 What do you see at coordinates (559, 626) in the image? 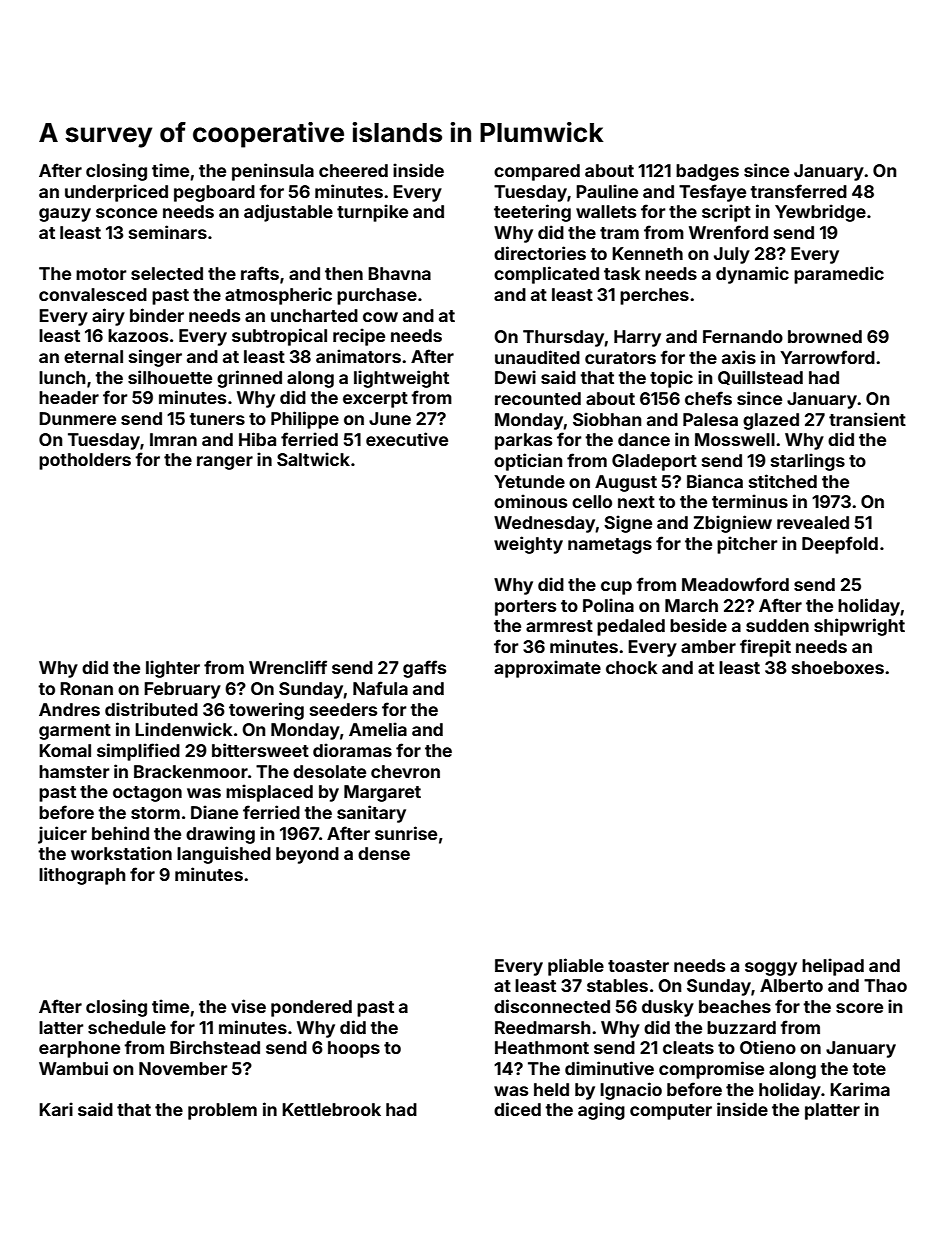
I see `armrest` at bounding box center [559, 626].
